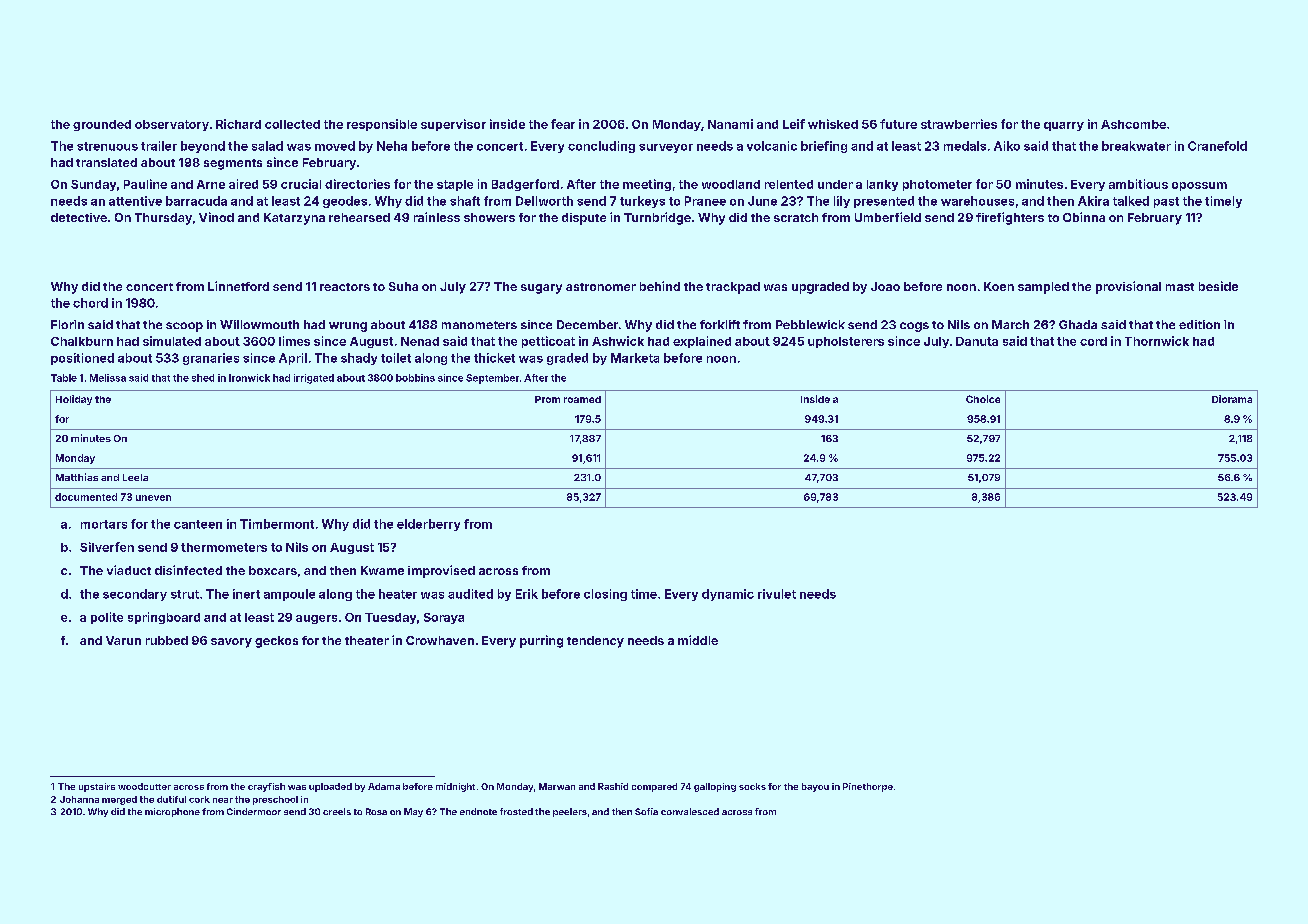  I want to click on past, so click(1166, 202).
